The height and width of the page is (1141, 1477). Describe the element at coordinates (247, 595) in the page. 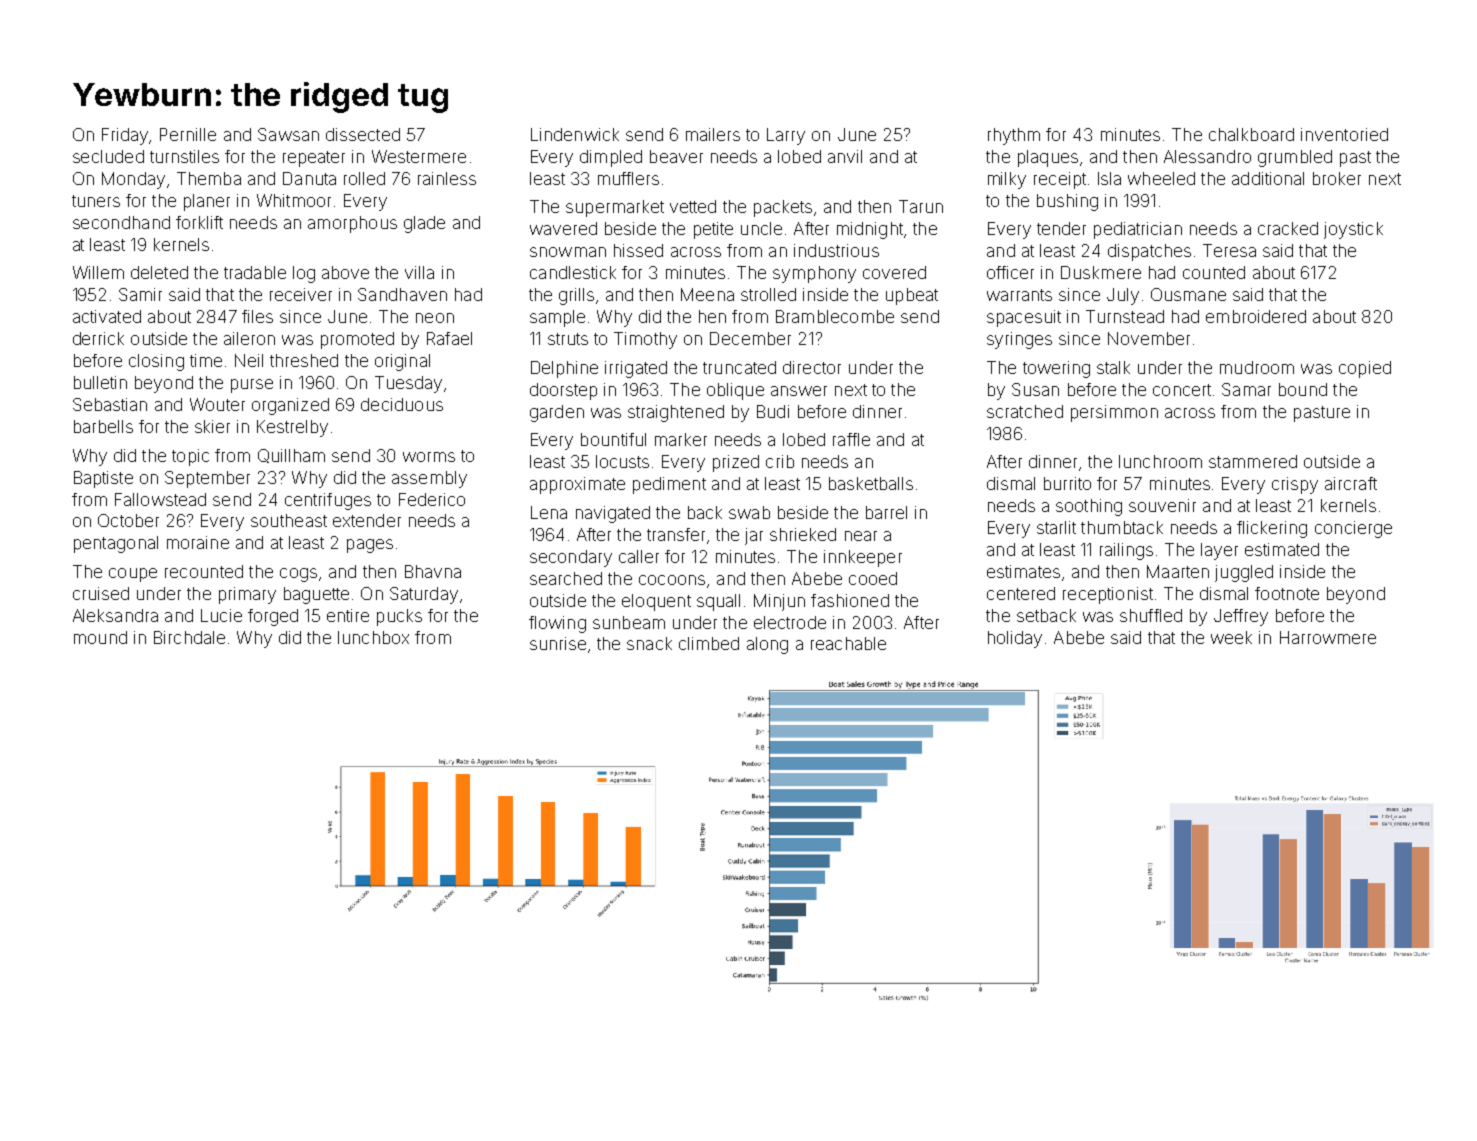

I see `primary` at that location.
